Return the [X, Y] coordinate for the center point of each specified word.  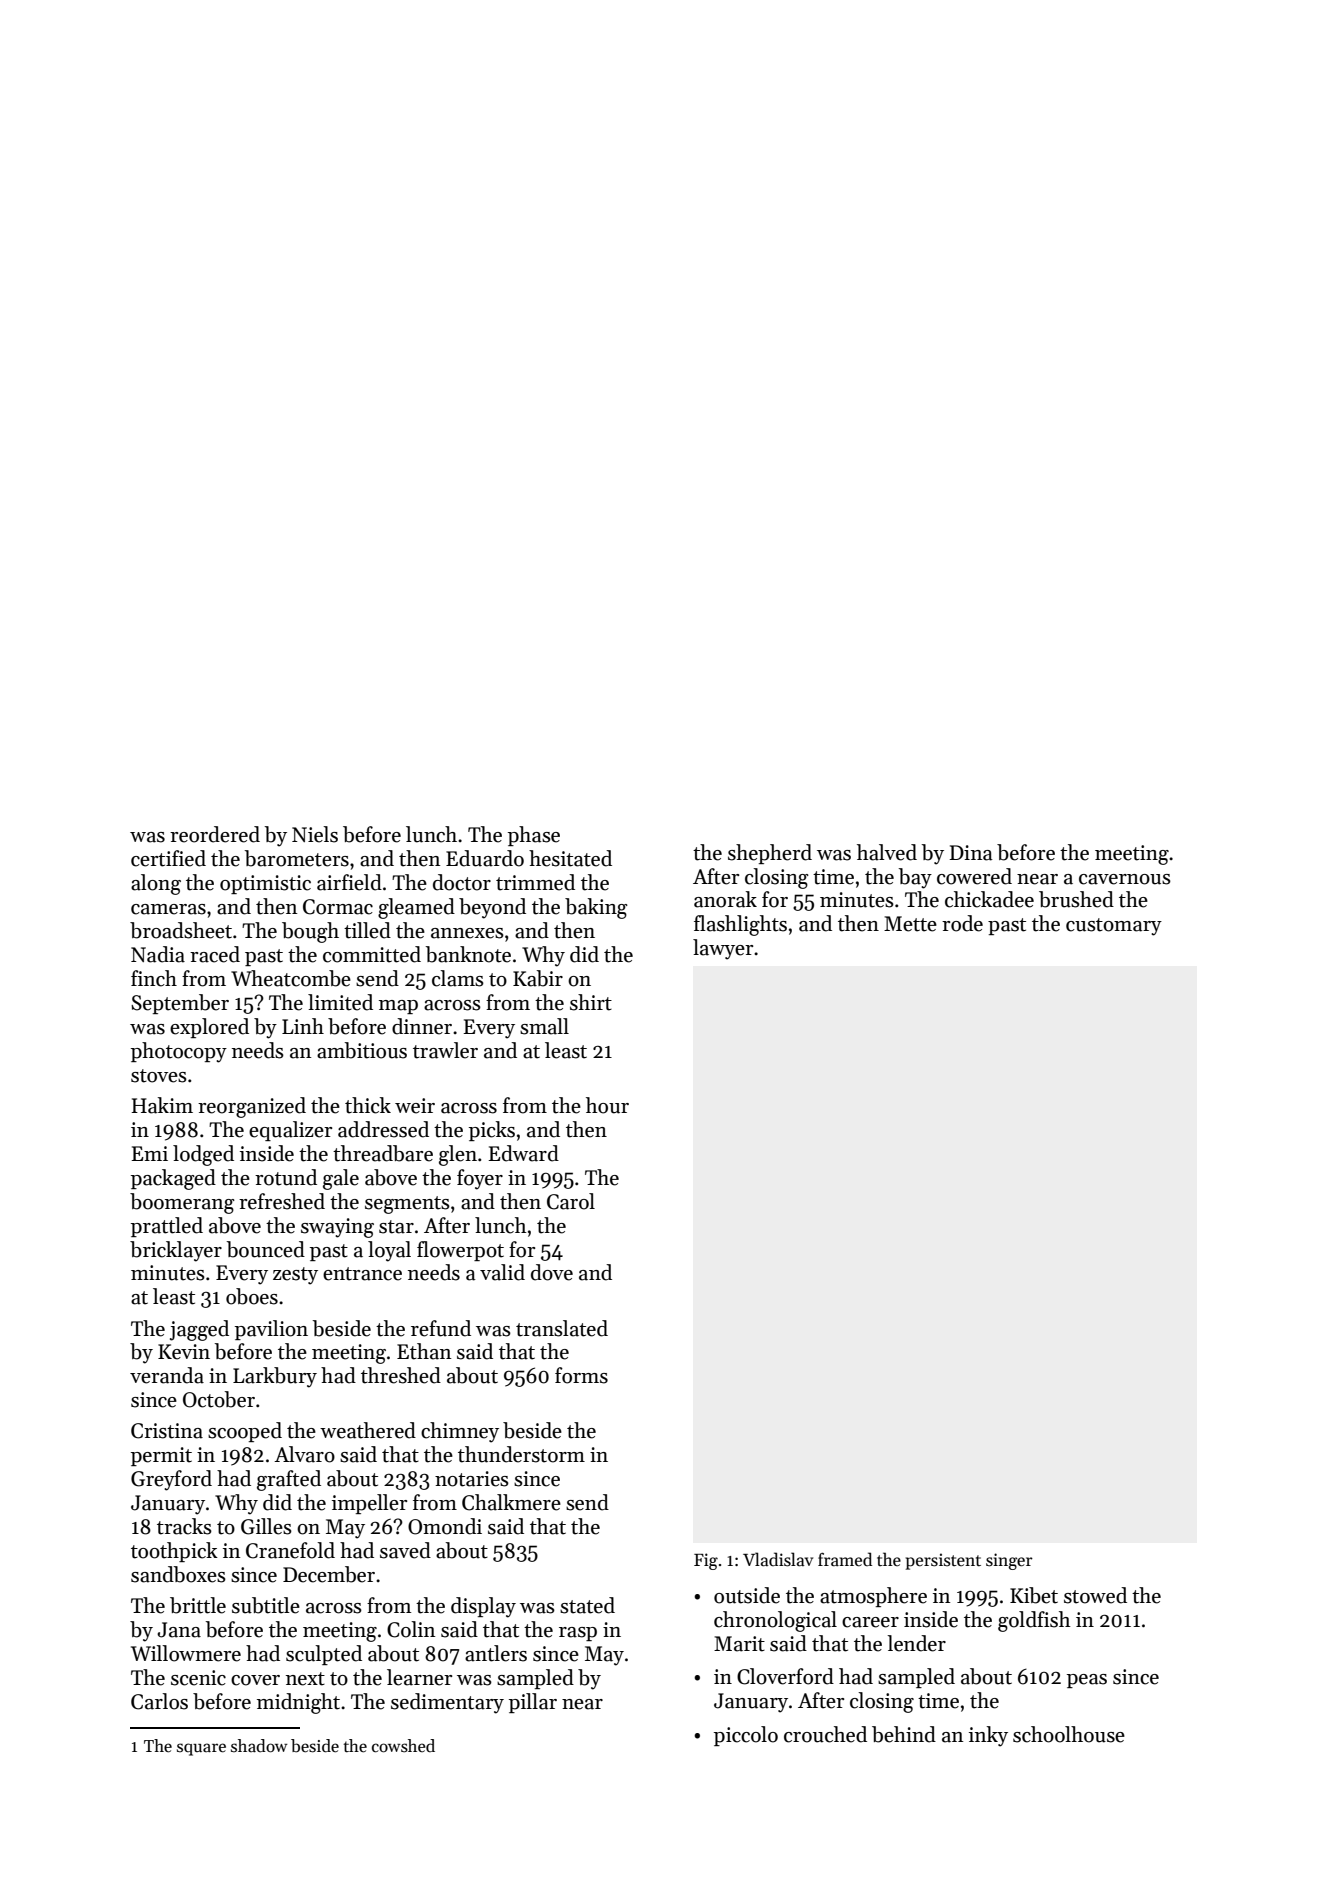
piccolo [746, 1736]
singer [1009, 1561]
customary [1114, 927]
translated [562, 1328]
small [544, 1026]
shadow [259, 1746]
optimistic [265, 884]
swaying [337, 1228]
